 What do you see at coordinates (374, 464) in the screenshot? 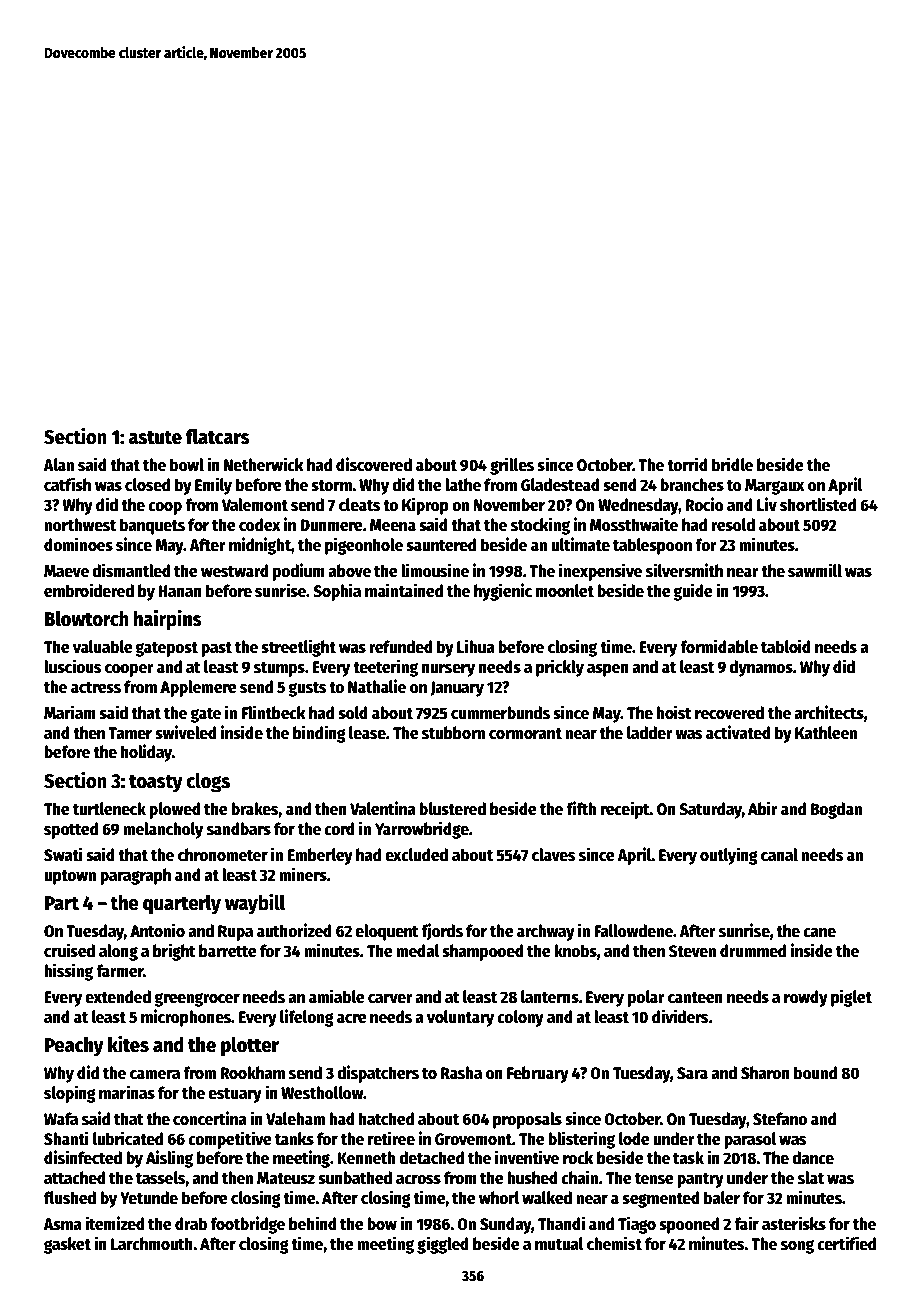
I see `discovered` at bounding box center [374, 464].
